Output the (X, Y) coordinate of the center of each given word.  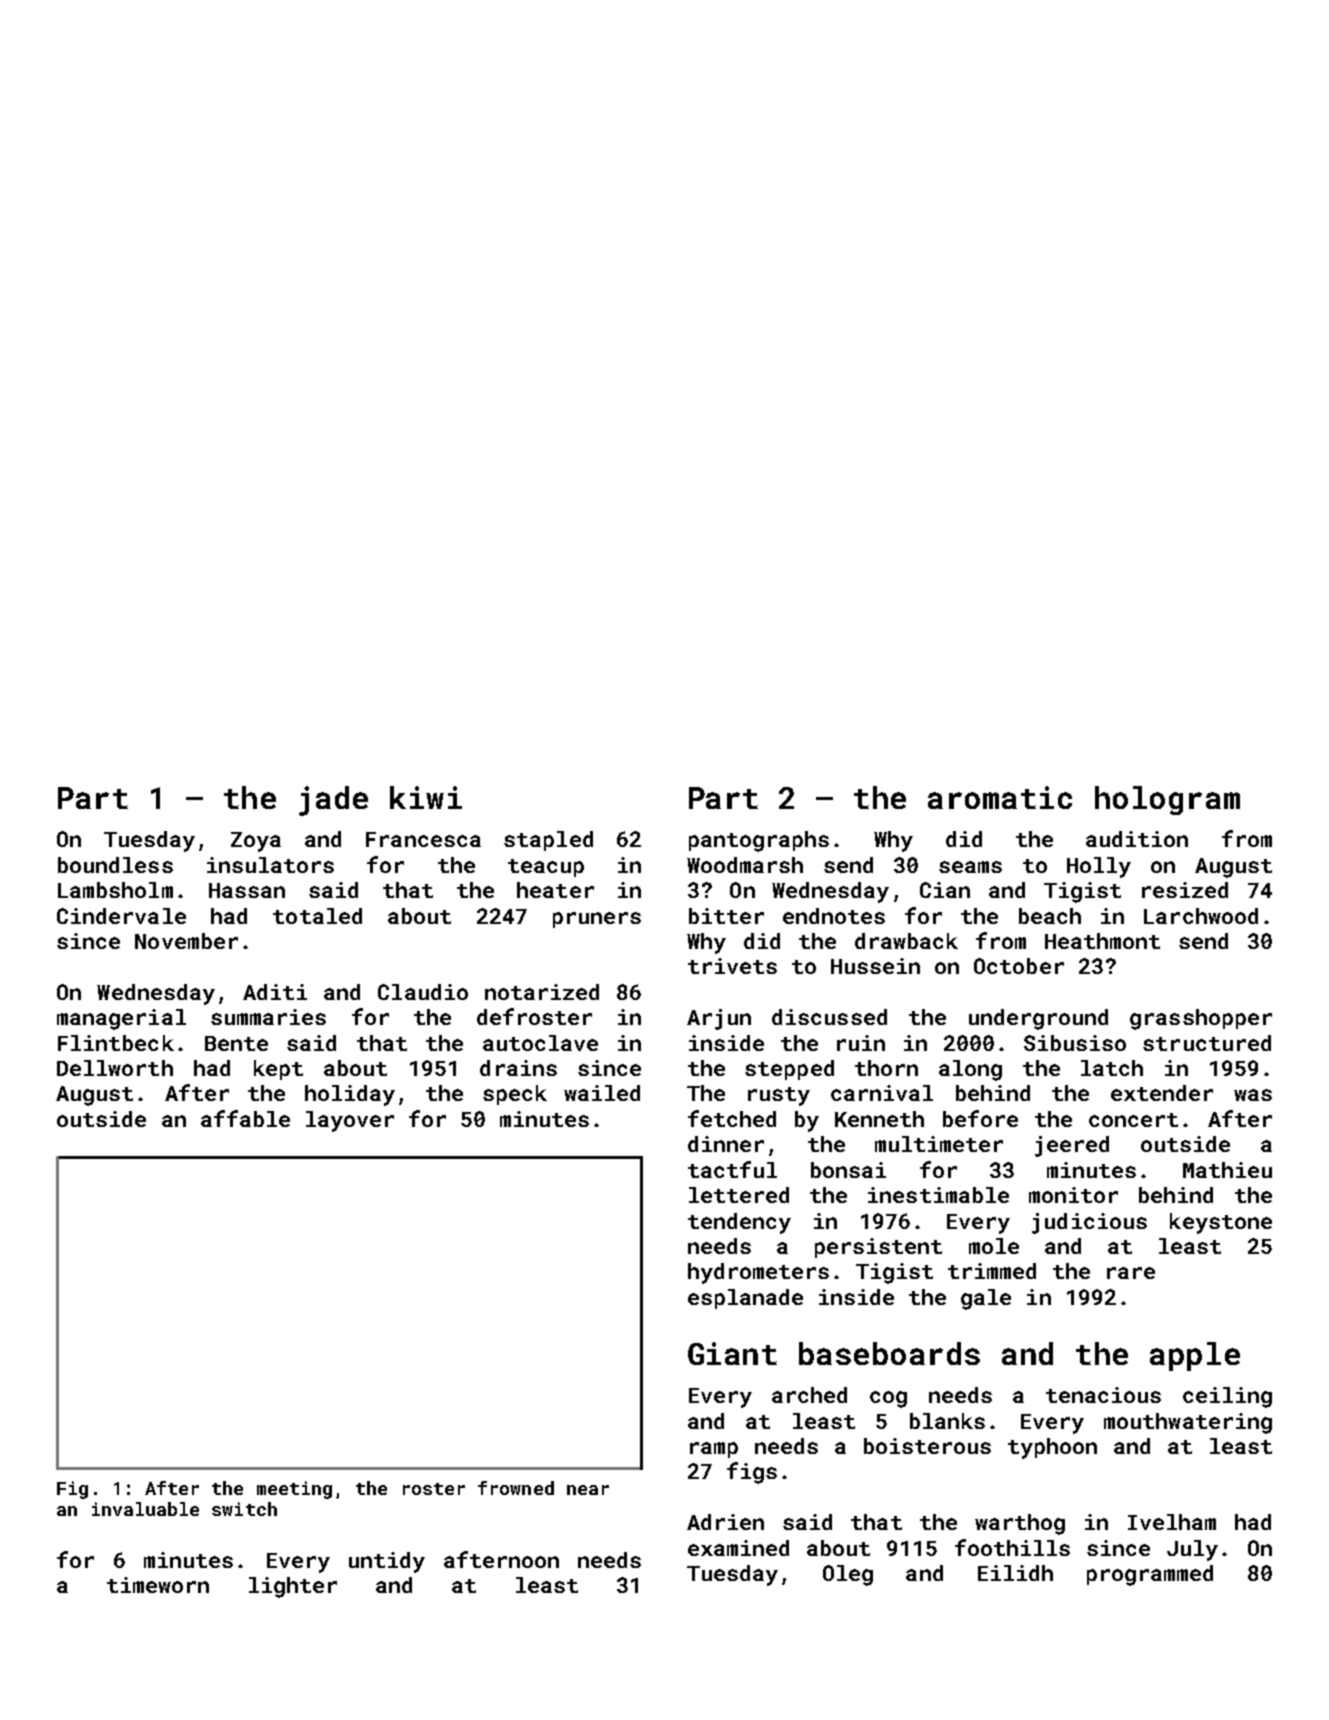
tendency (739, 1223)
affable (245, 1118)
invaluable (145, 1509)
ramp (714, 1450)
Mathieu (1227, 1170)
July (1192, 1550)
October (1019, 966)
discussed (829, 1017)
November (186, 941)
